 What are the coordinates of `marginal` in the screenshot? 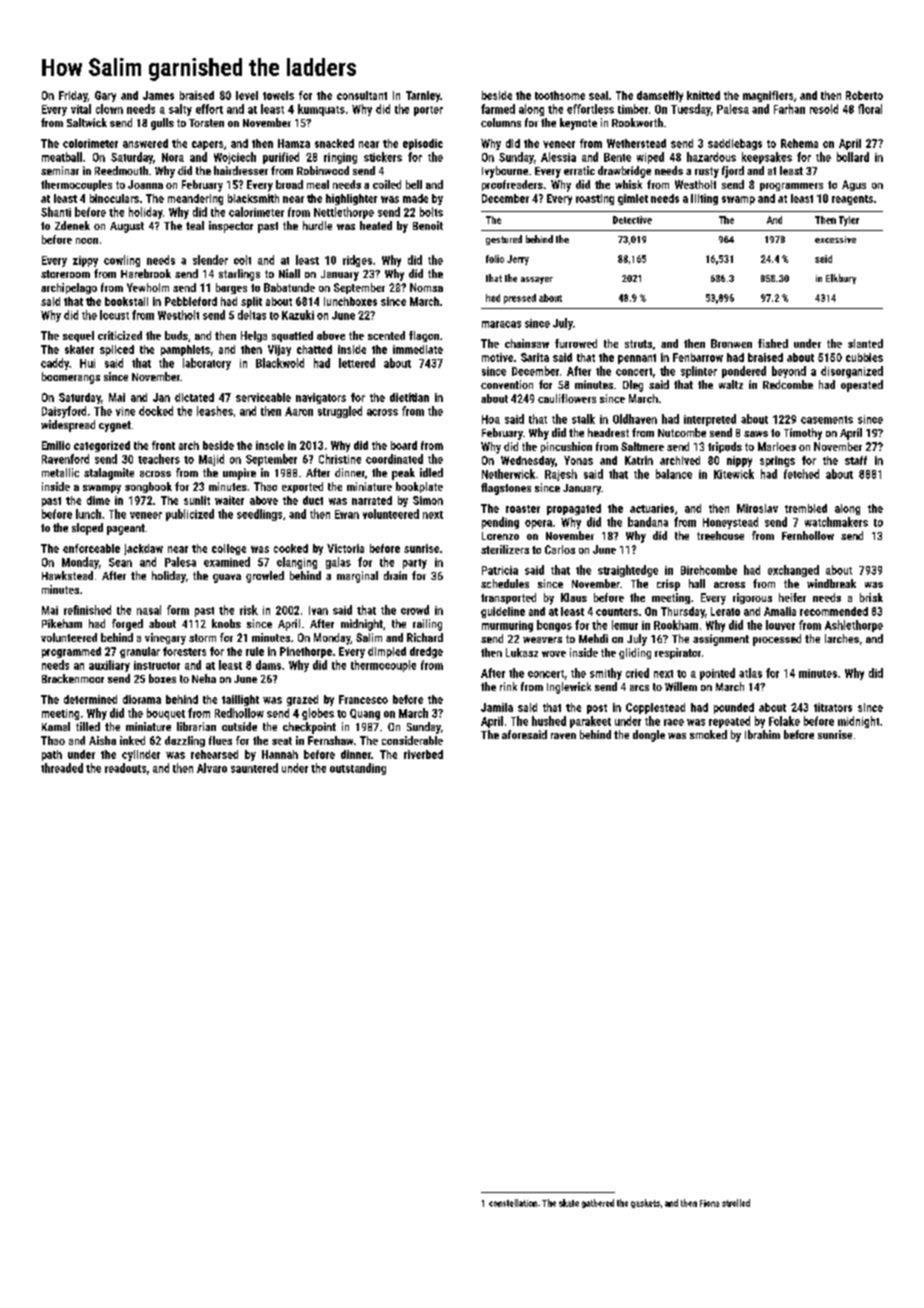 It's located at (357, 577).
